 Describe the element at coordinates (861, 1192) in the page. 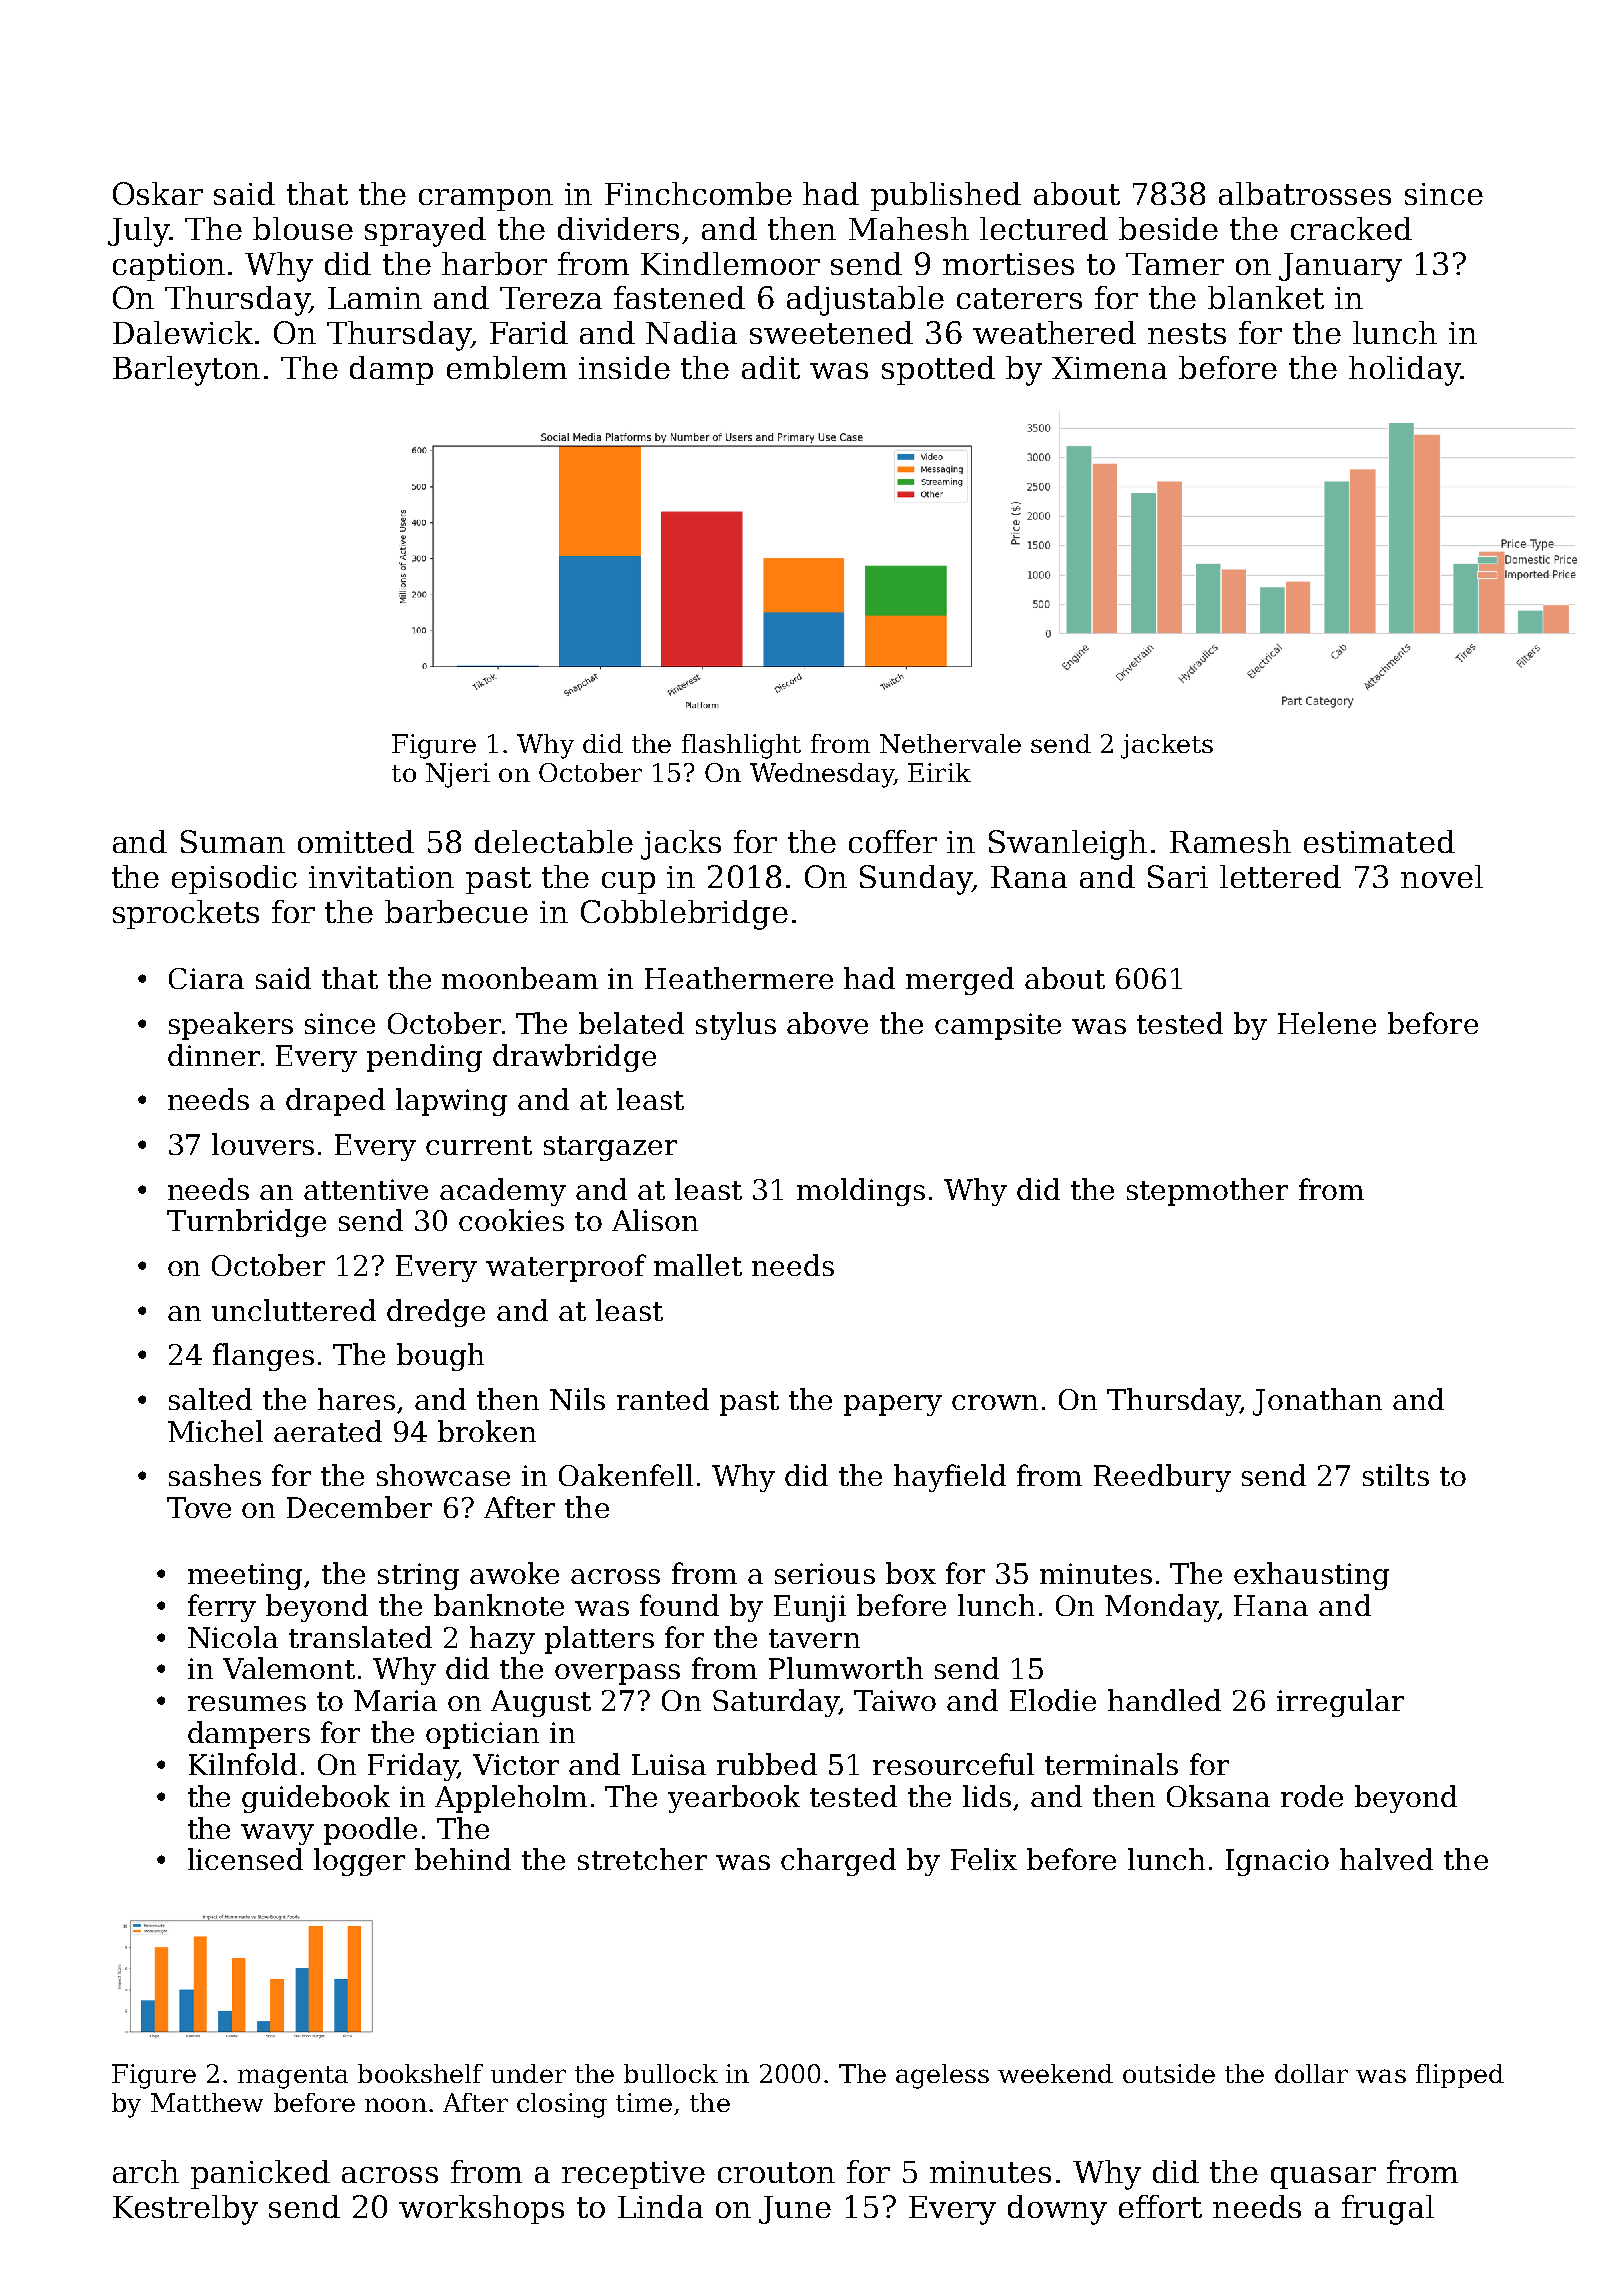

I see `moldings` at that location.
